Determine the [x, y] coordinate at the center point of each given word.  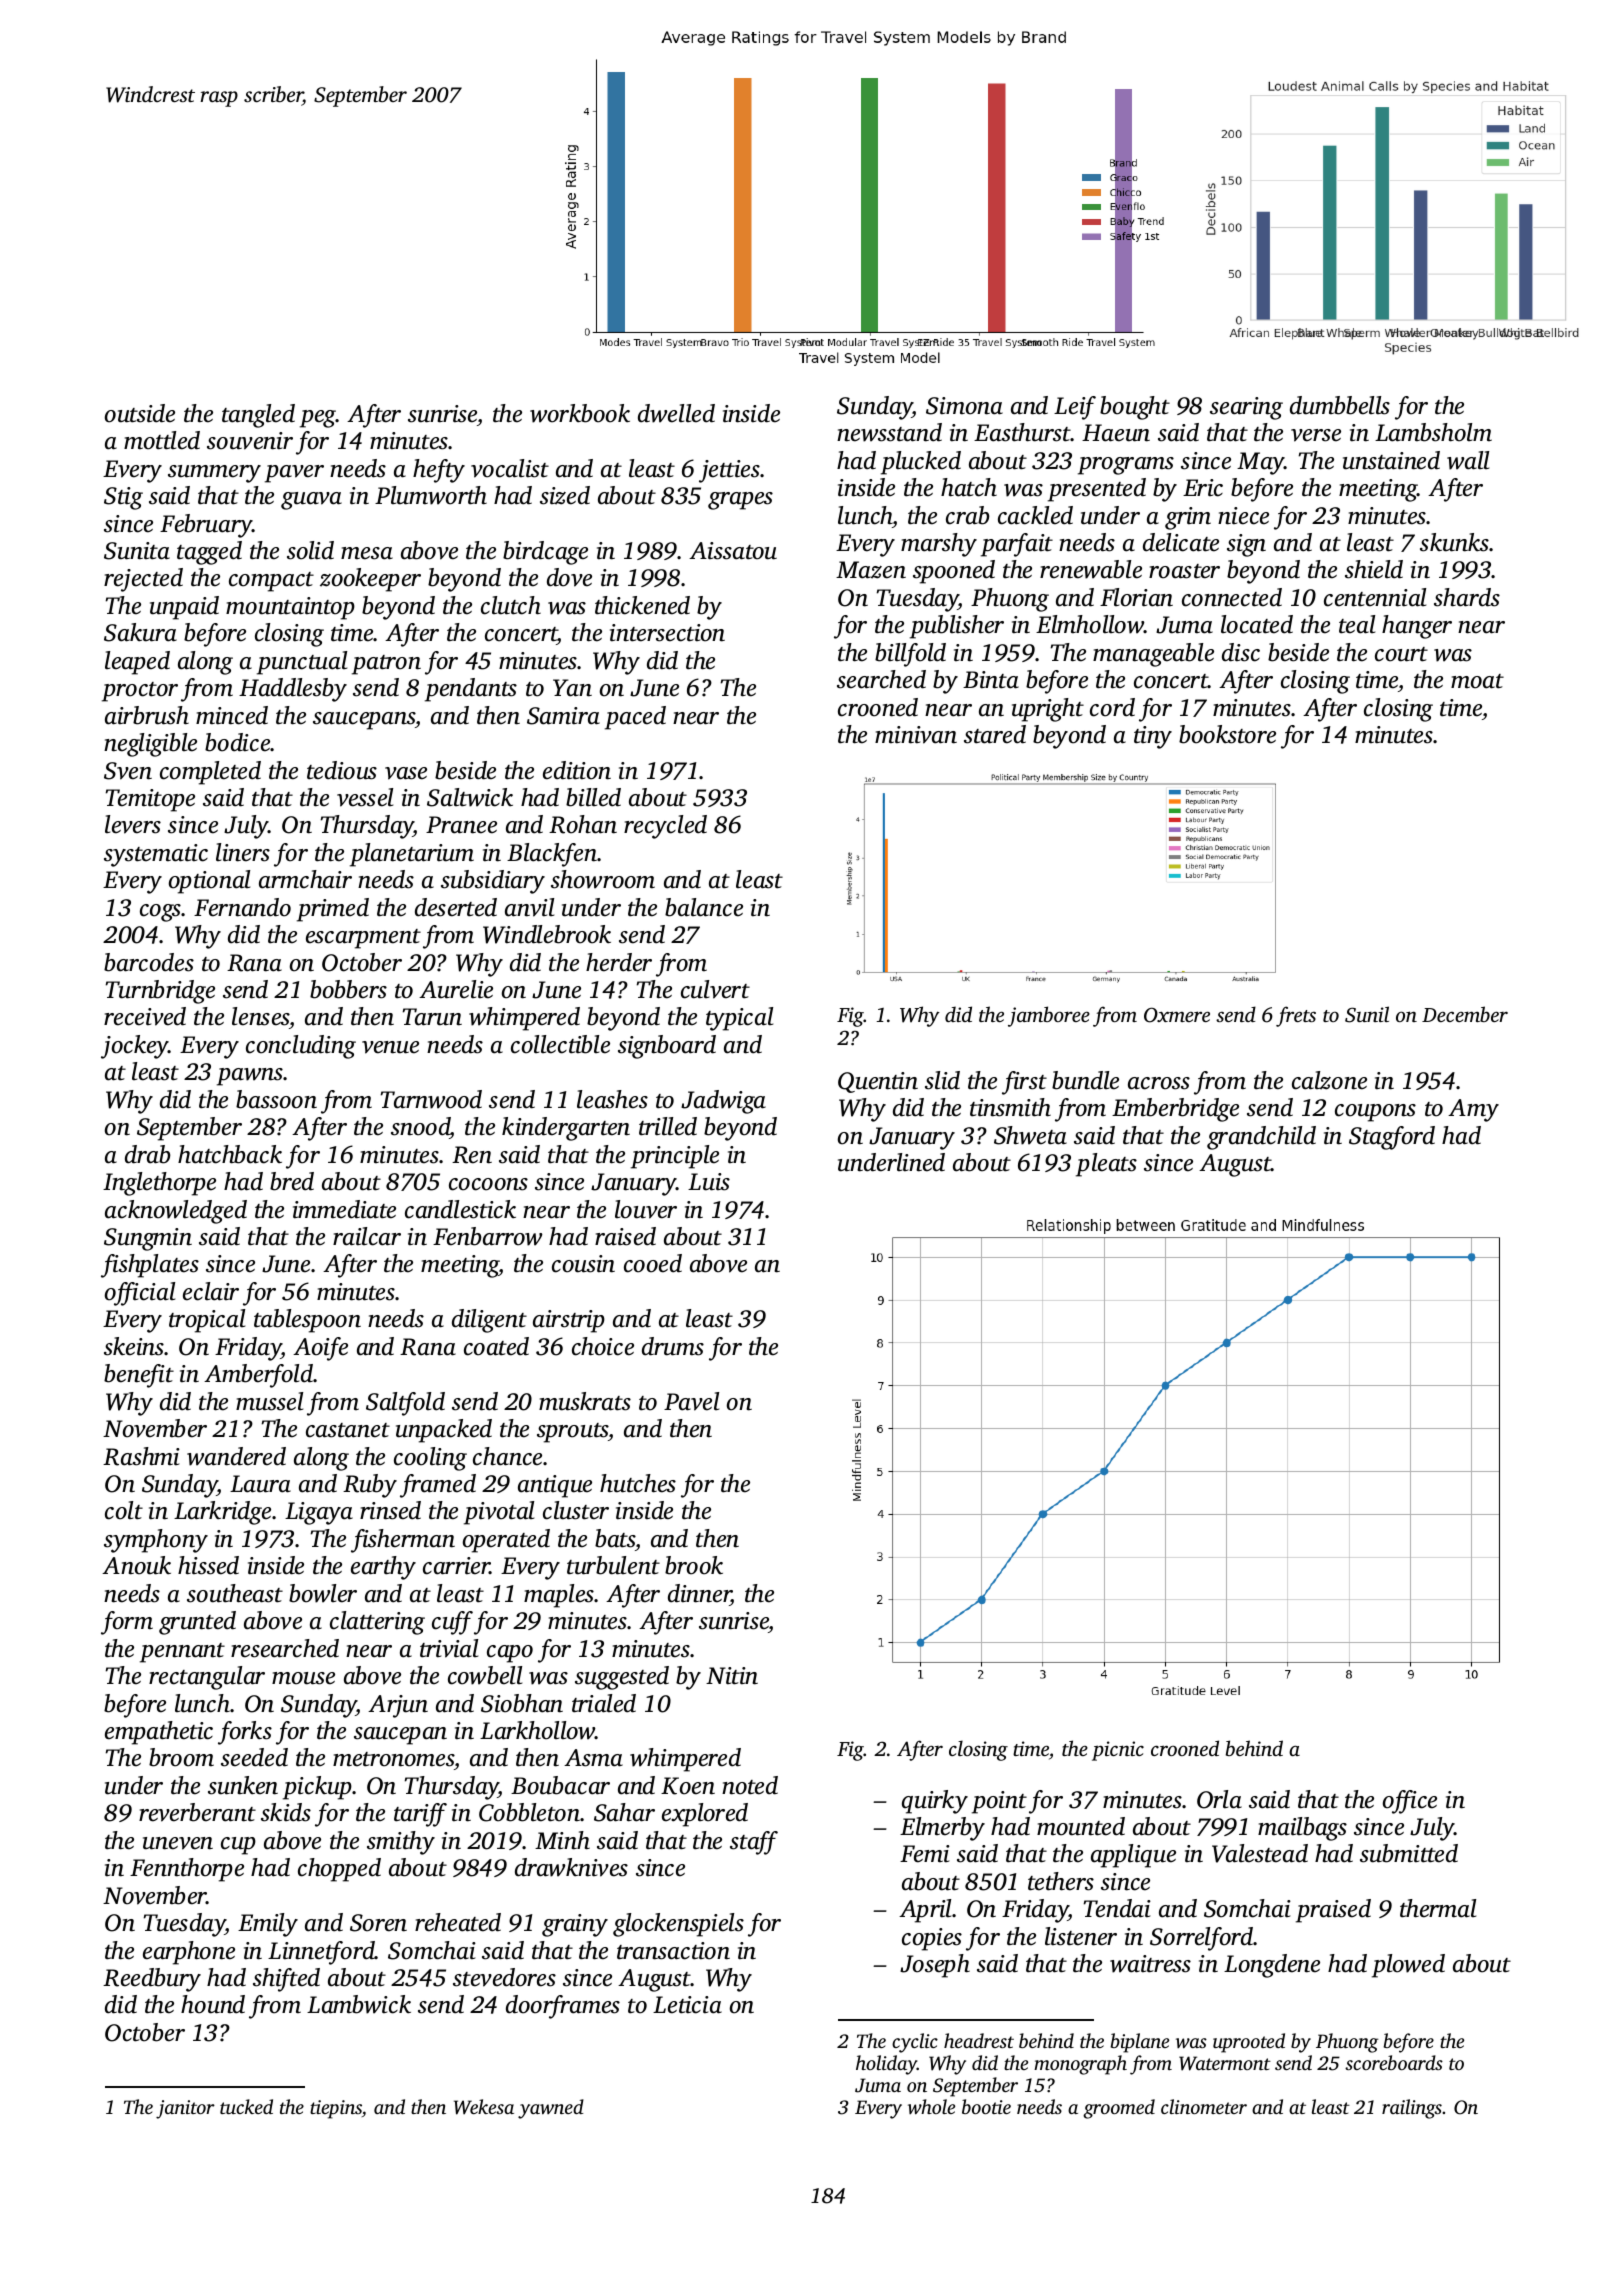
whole [931, 2107]
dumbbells [1340, 405]
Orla [1219, 1799]
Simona [964, 406]
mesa [367, 553]
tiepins [336, 2109]
